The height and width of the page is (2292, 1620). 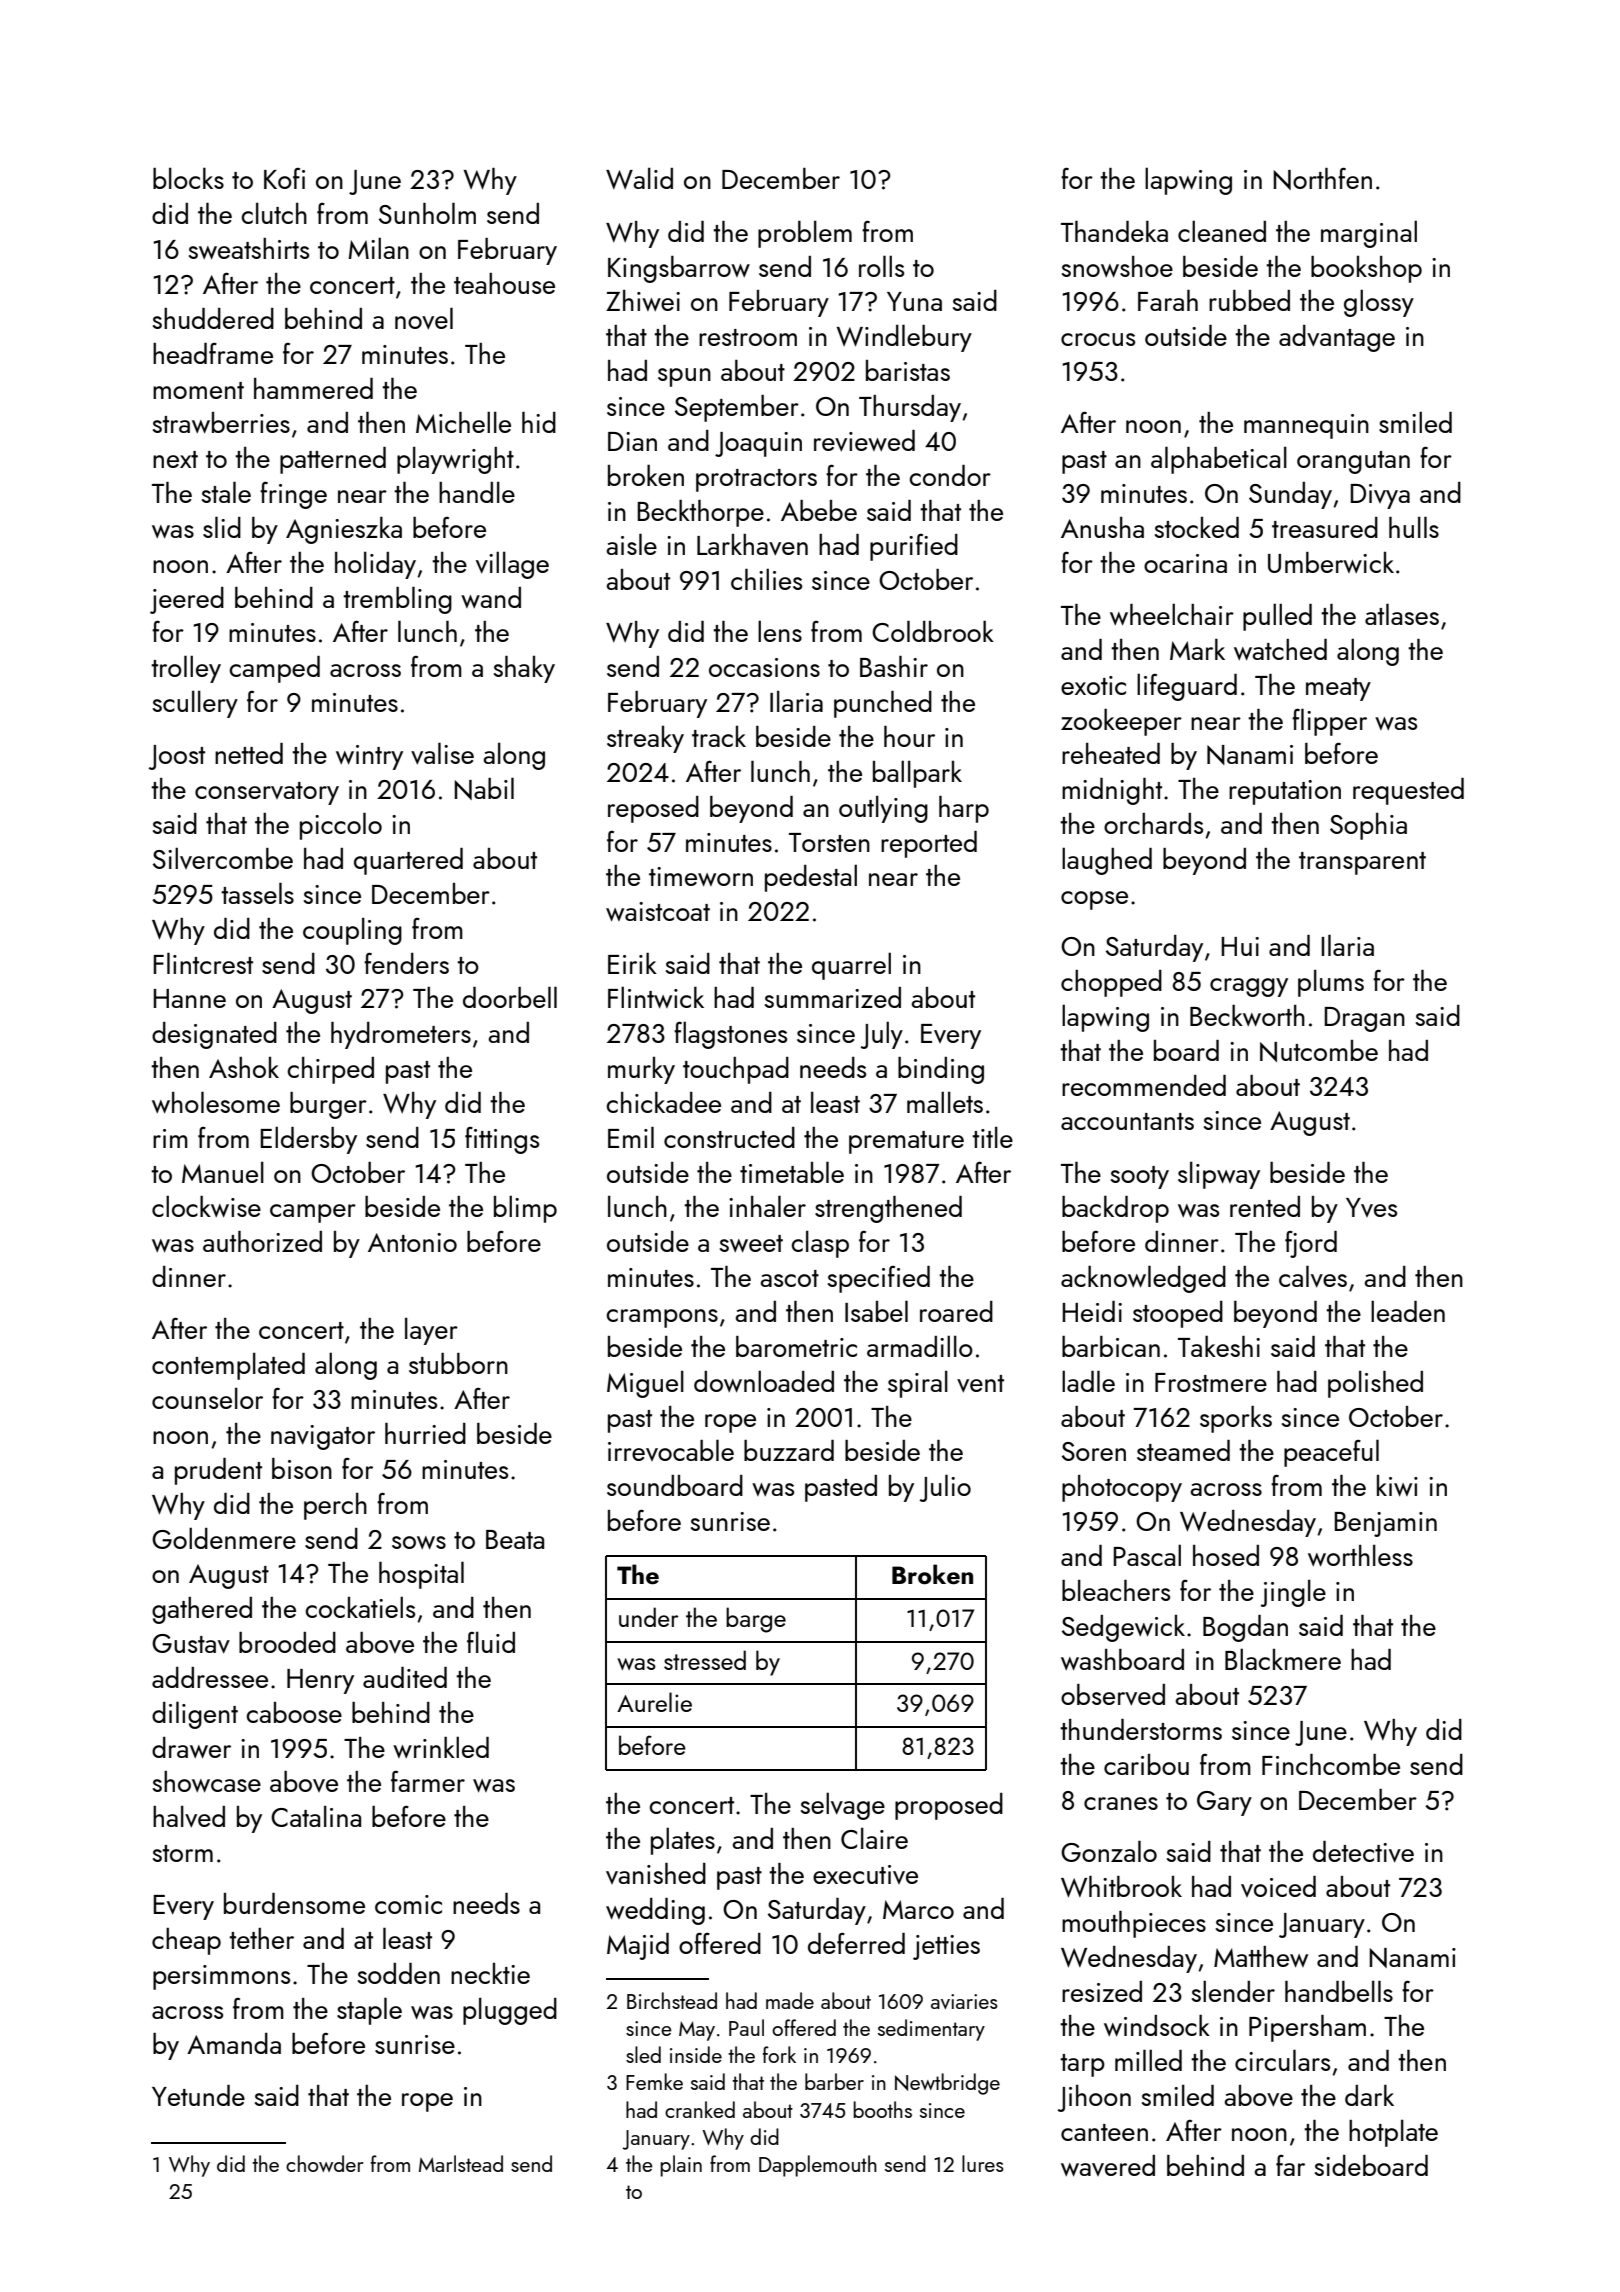 I want to click on kiwi, so click(x=1397, y=1486).
